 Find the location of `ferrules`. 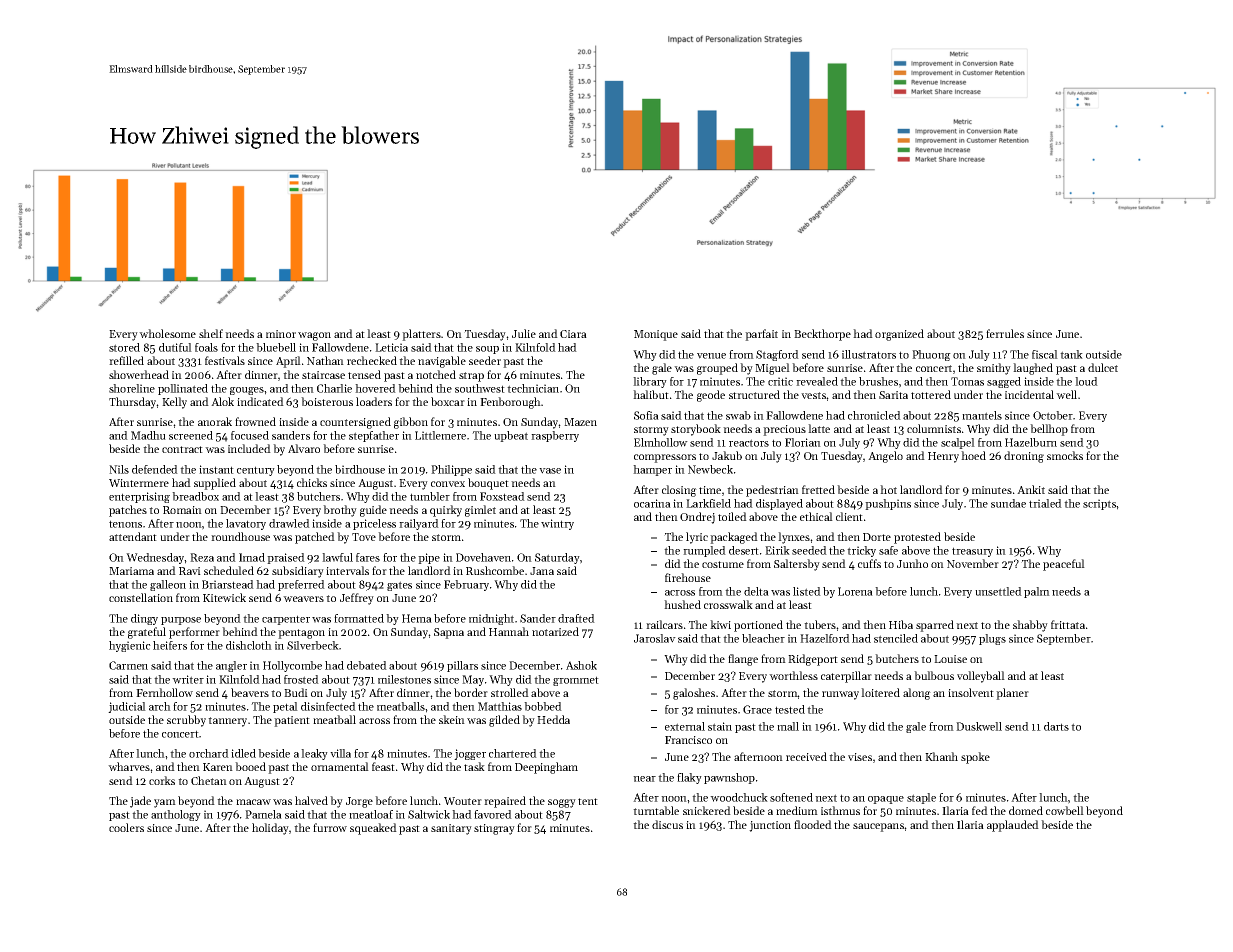

ferrules is located at coordinates (1005, 333).
